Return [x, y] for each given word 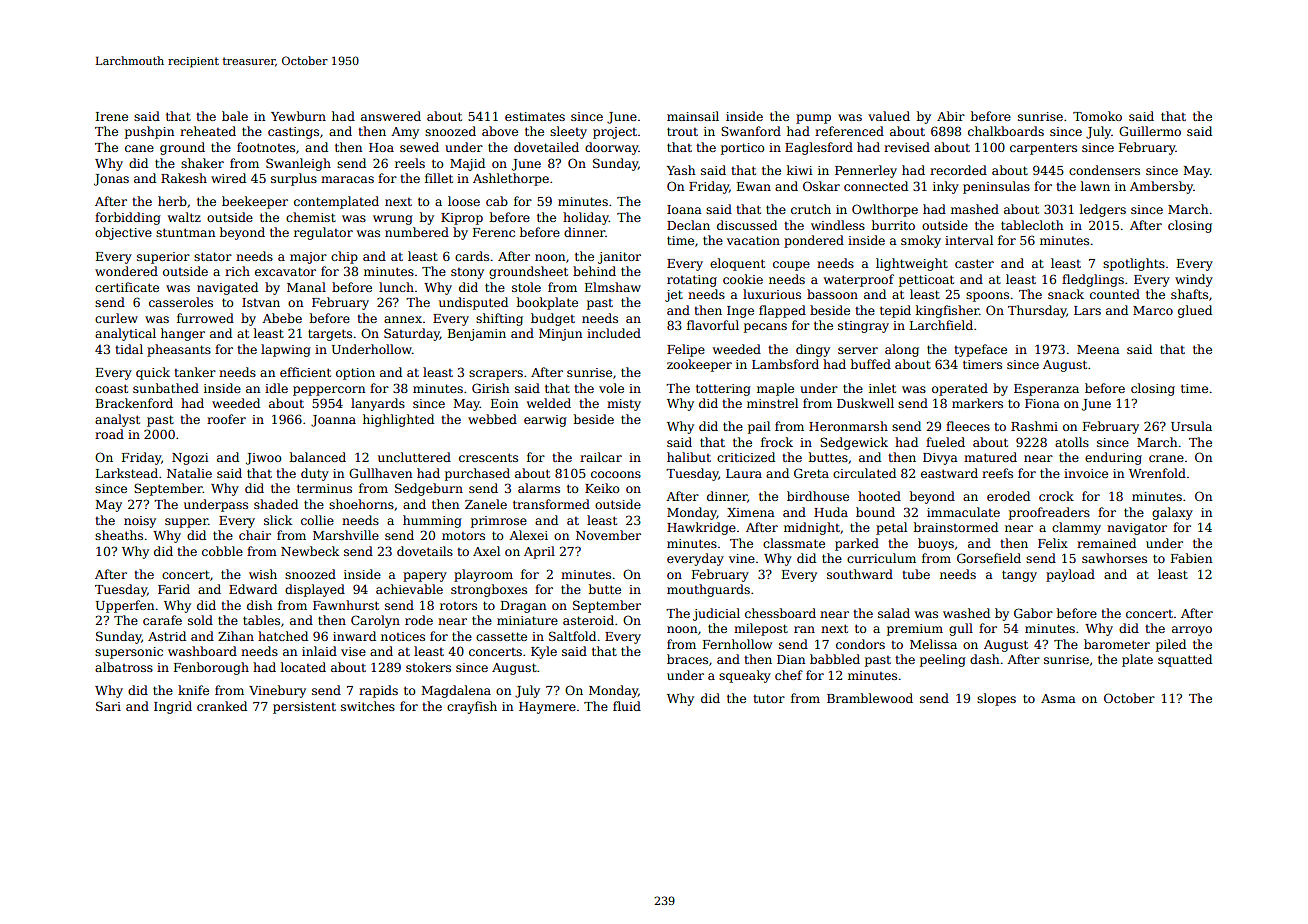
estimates [535, 116]
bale [235, 116]
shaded [276, 504]
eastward [949, 473]
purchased [477, 474]
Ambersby [1161, 187]
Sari [108, 706]
